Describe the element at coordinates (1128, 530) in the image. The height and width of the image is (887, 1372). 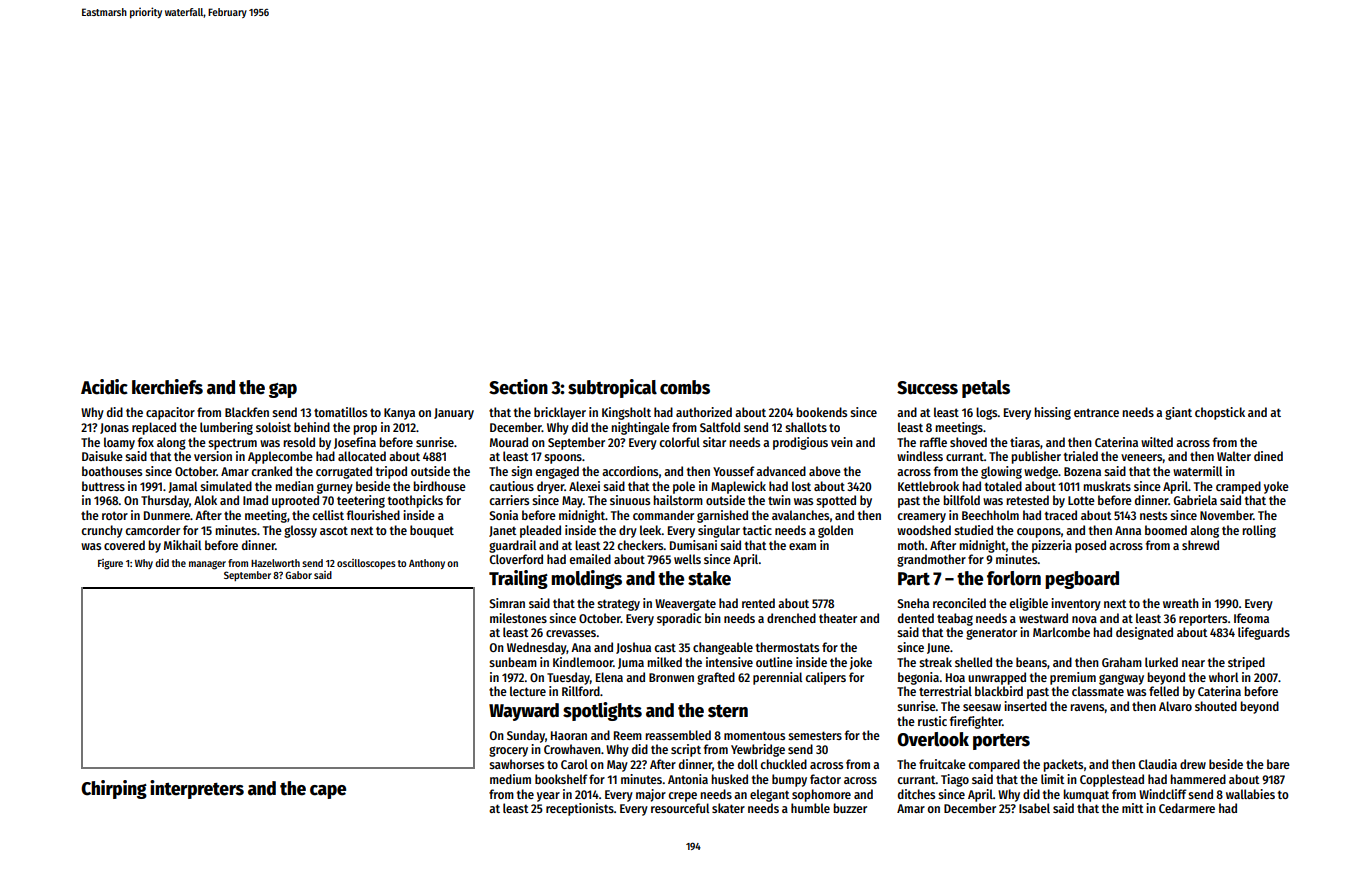
I see `Anna` at that location.
